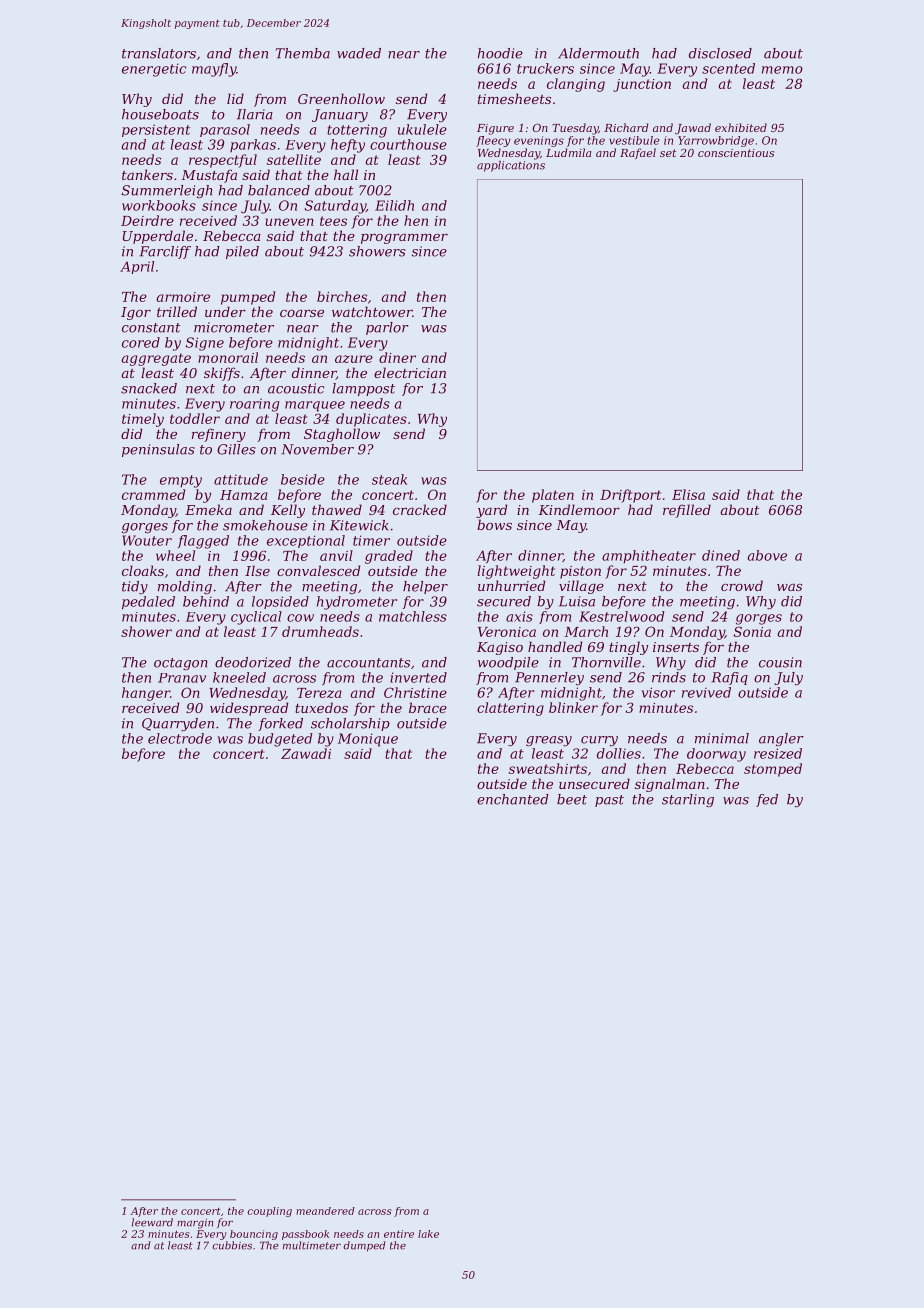  What do you see at coordinates (399, 1234) in the screenshot?
I see `entire` at bounding box center [399, 1234].
